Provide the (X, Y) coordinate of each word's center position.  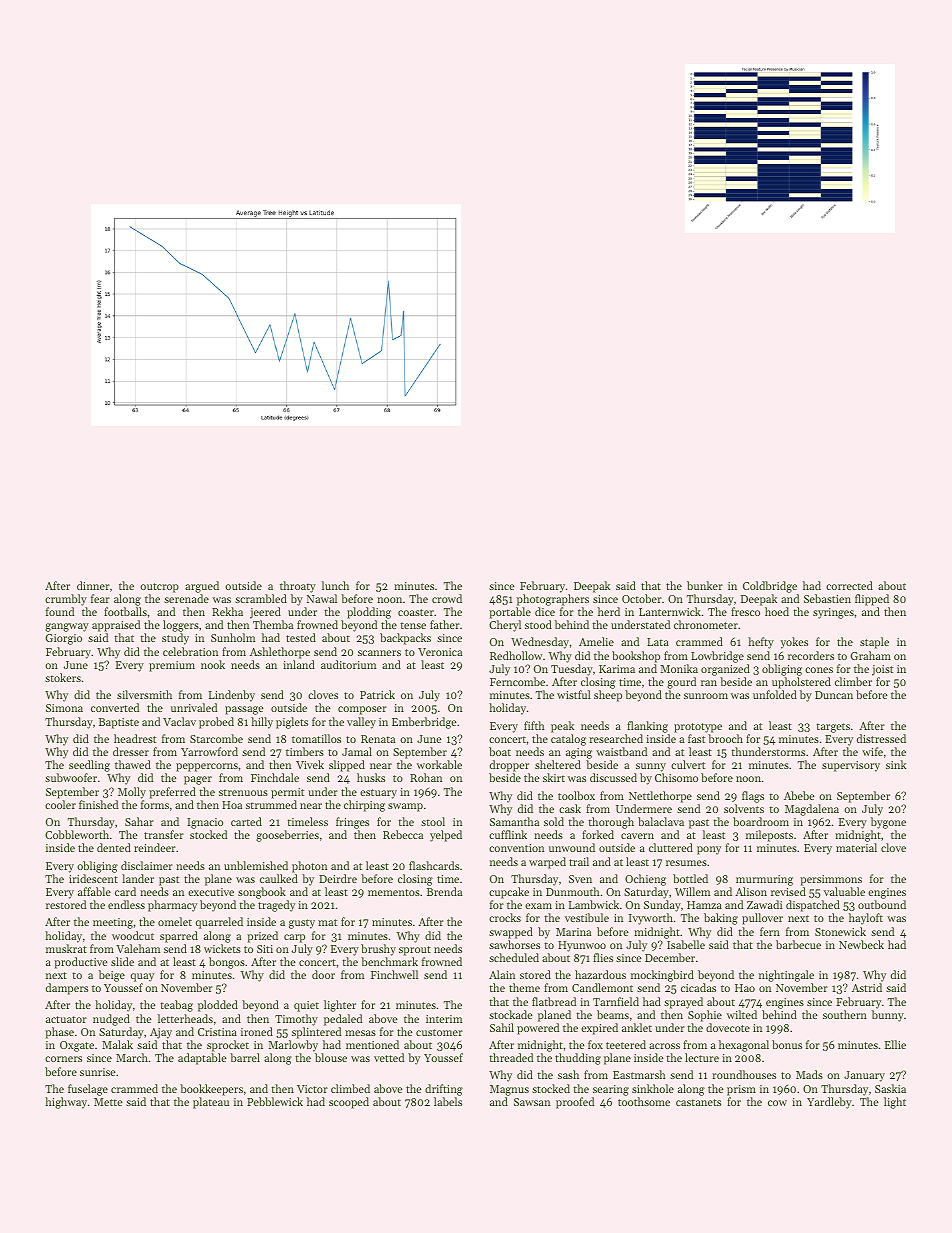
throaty (298, 587)
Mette (108, 1102)
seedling (89, 766)
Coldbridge (770, 587)
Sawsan (532, 1102)
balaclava (661, 821)
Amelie (596, 641)
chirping (364, 806)
